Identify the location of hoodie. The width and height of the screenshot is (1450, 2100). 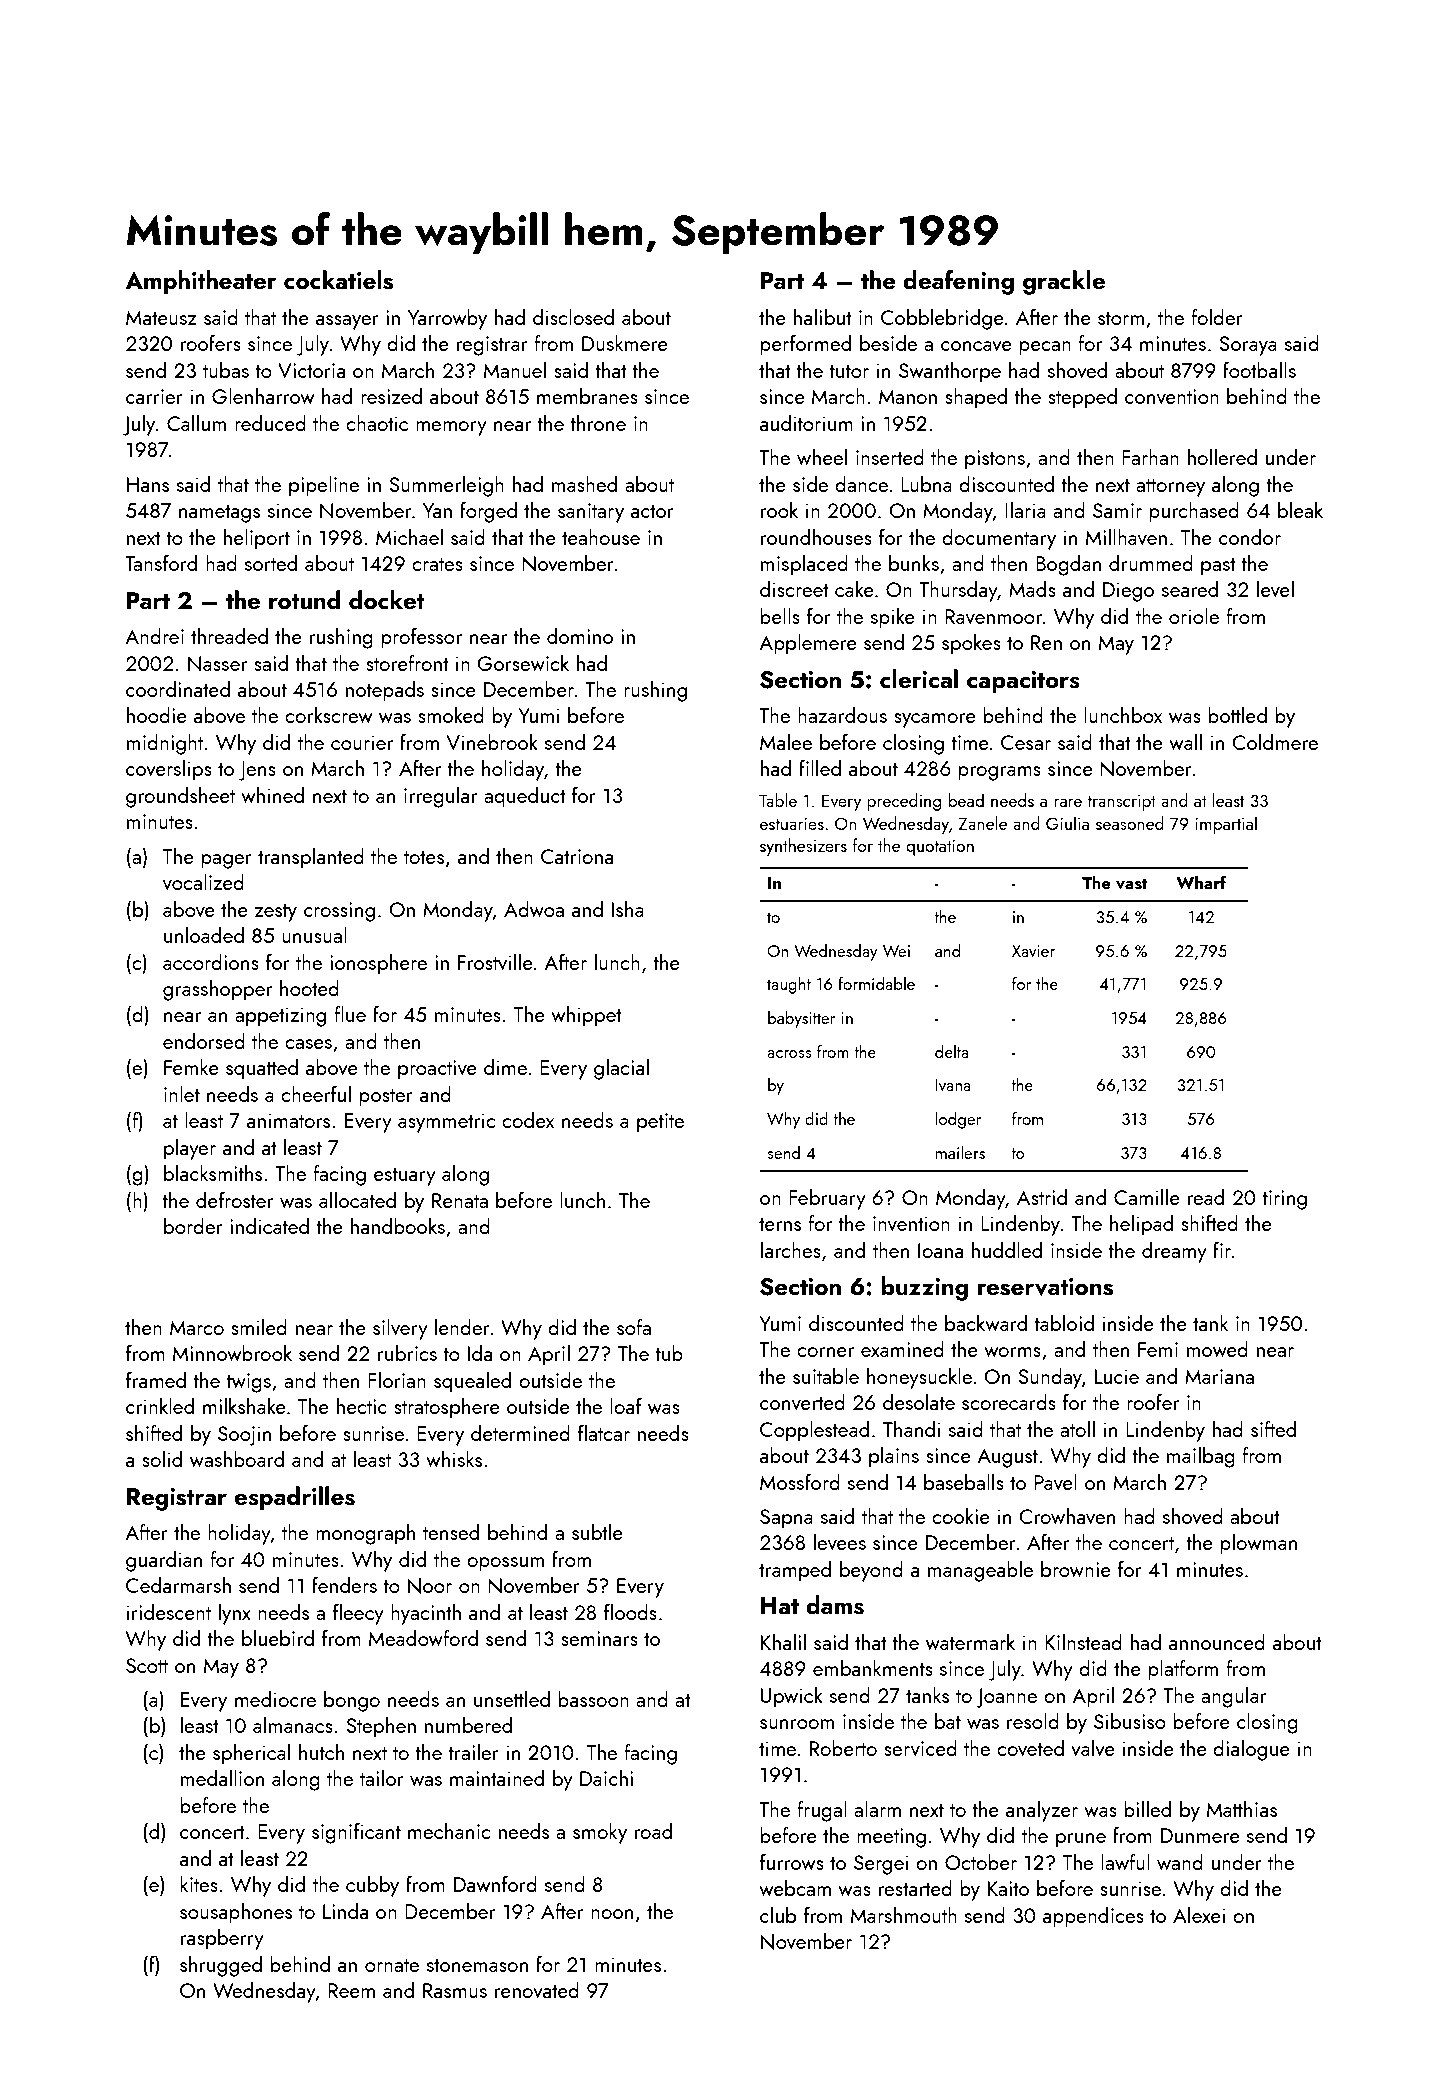
(157, 715).
